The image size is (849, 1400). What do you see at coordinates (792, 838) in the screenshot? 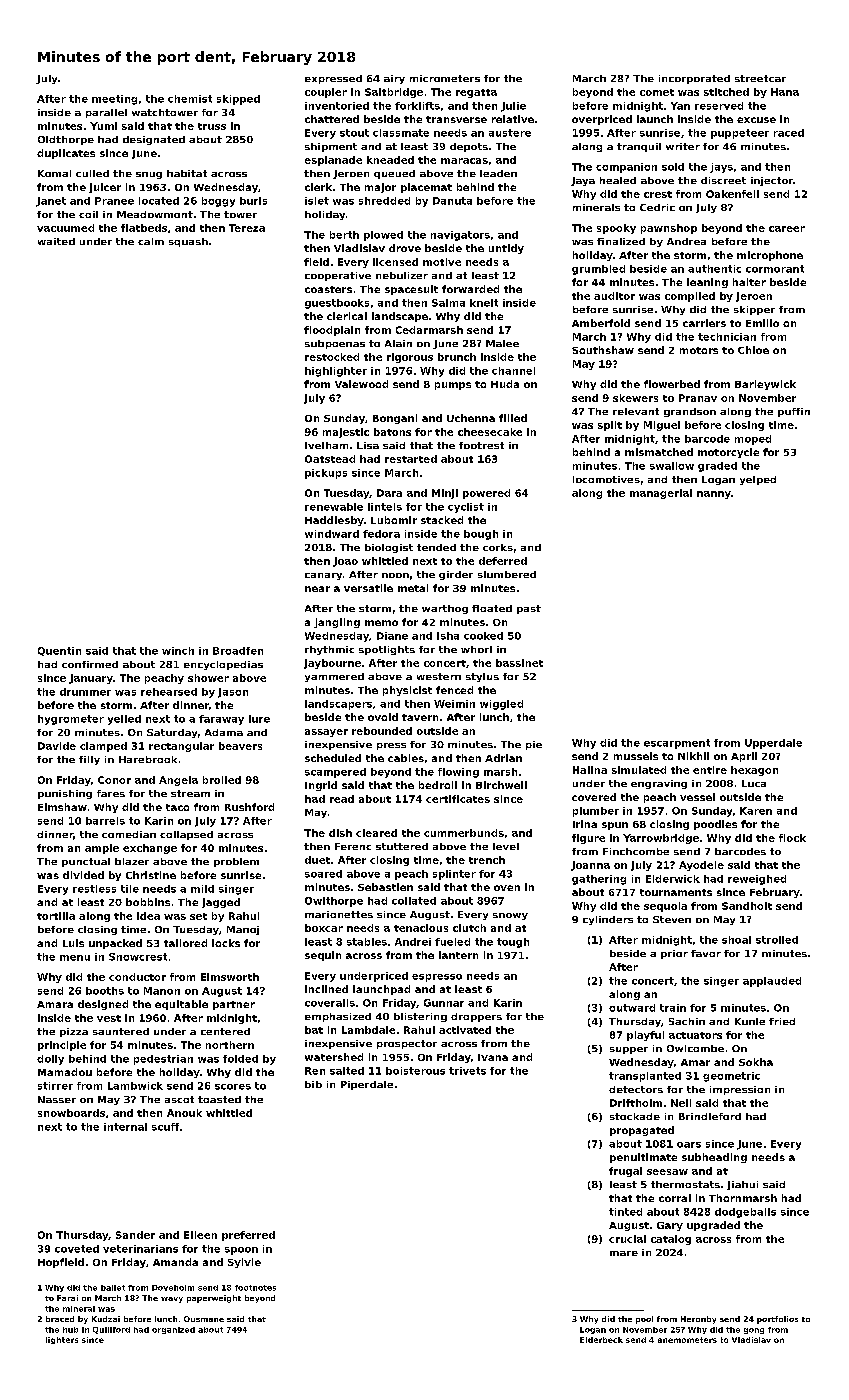
I see `flock` at bounding box center [792, 838].
